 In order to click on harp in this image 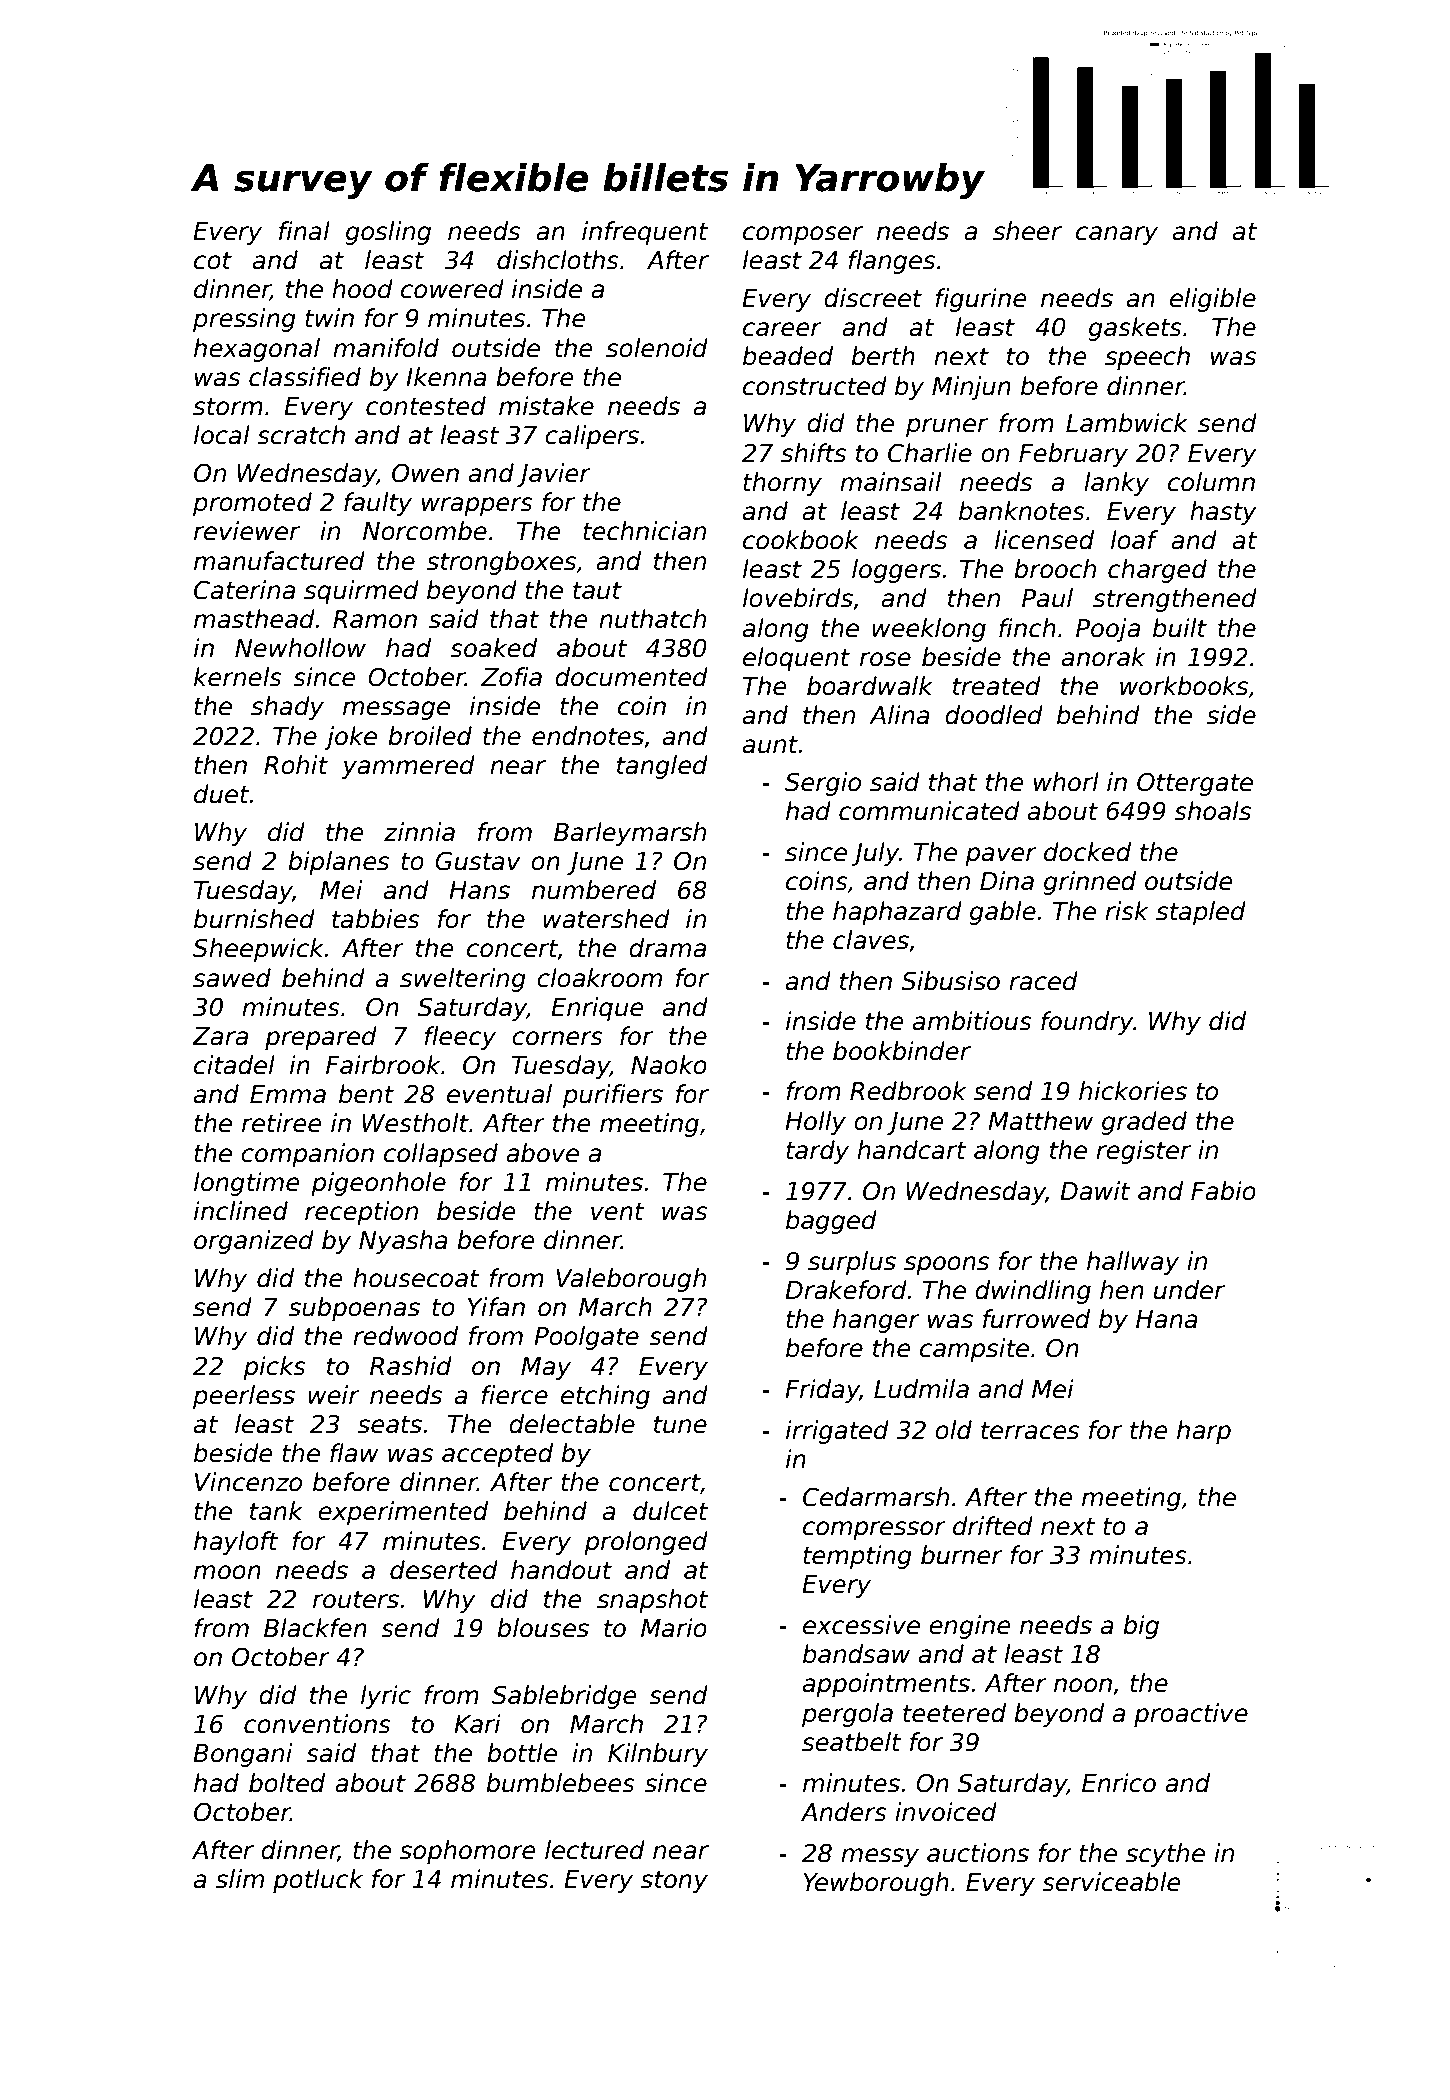, I will do `click(1204, 1432)`.
